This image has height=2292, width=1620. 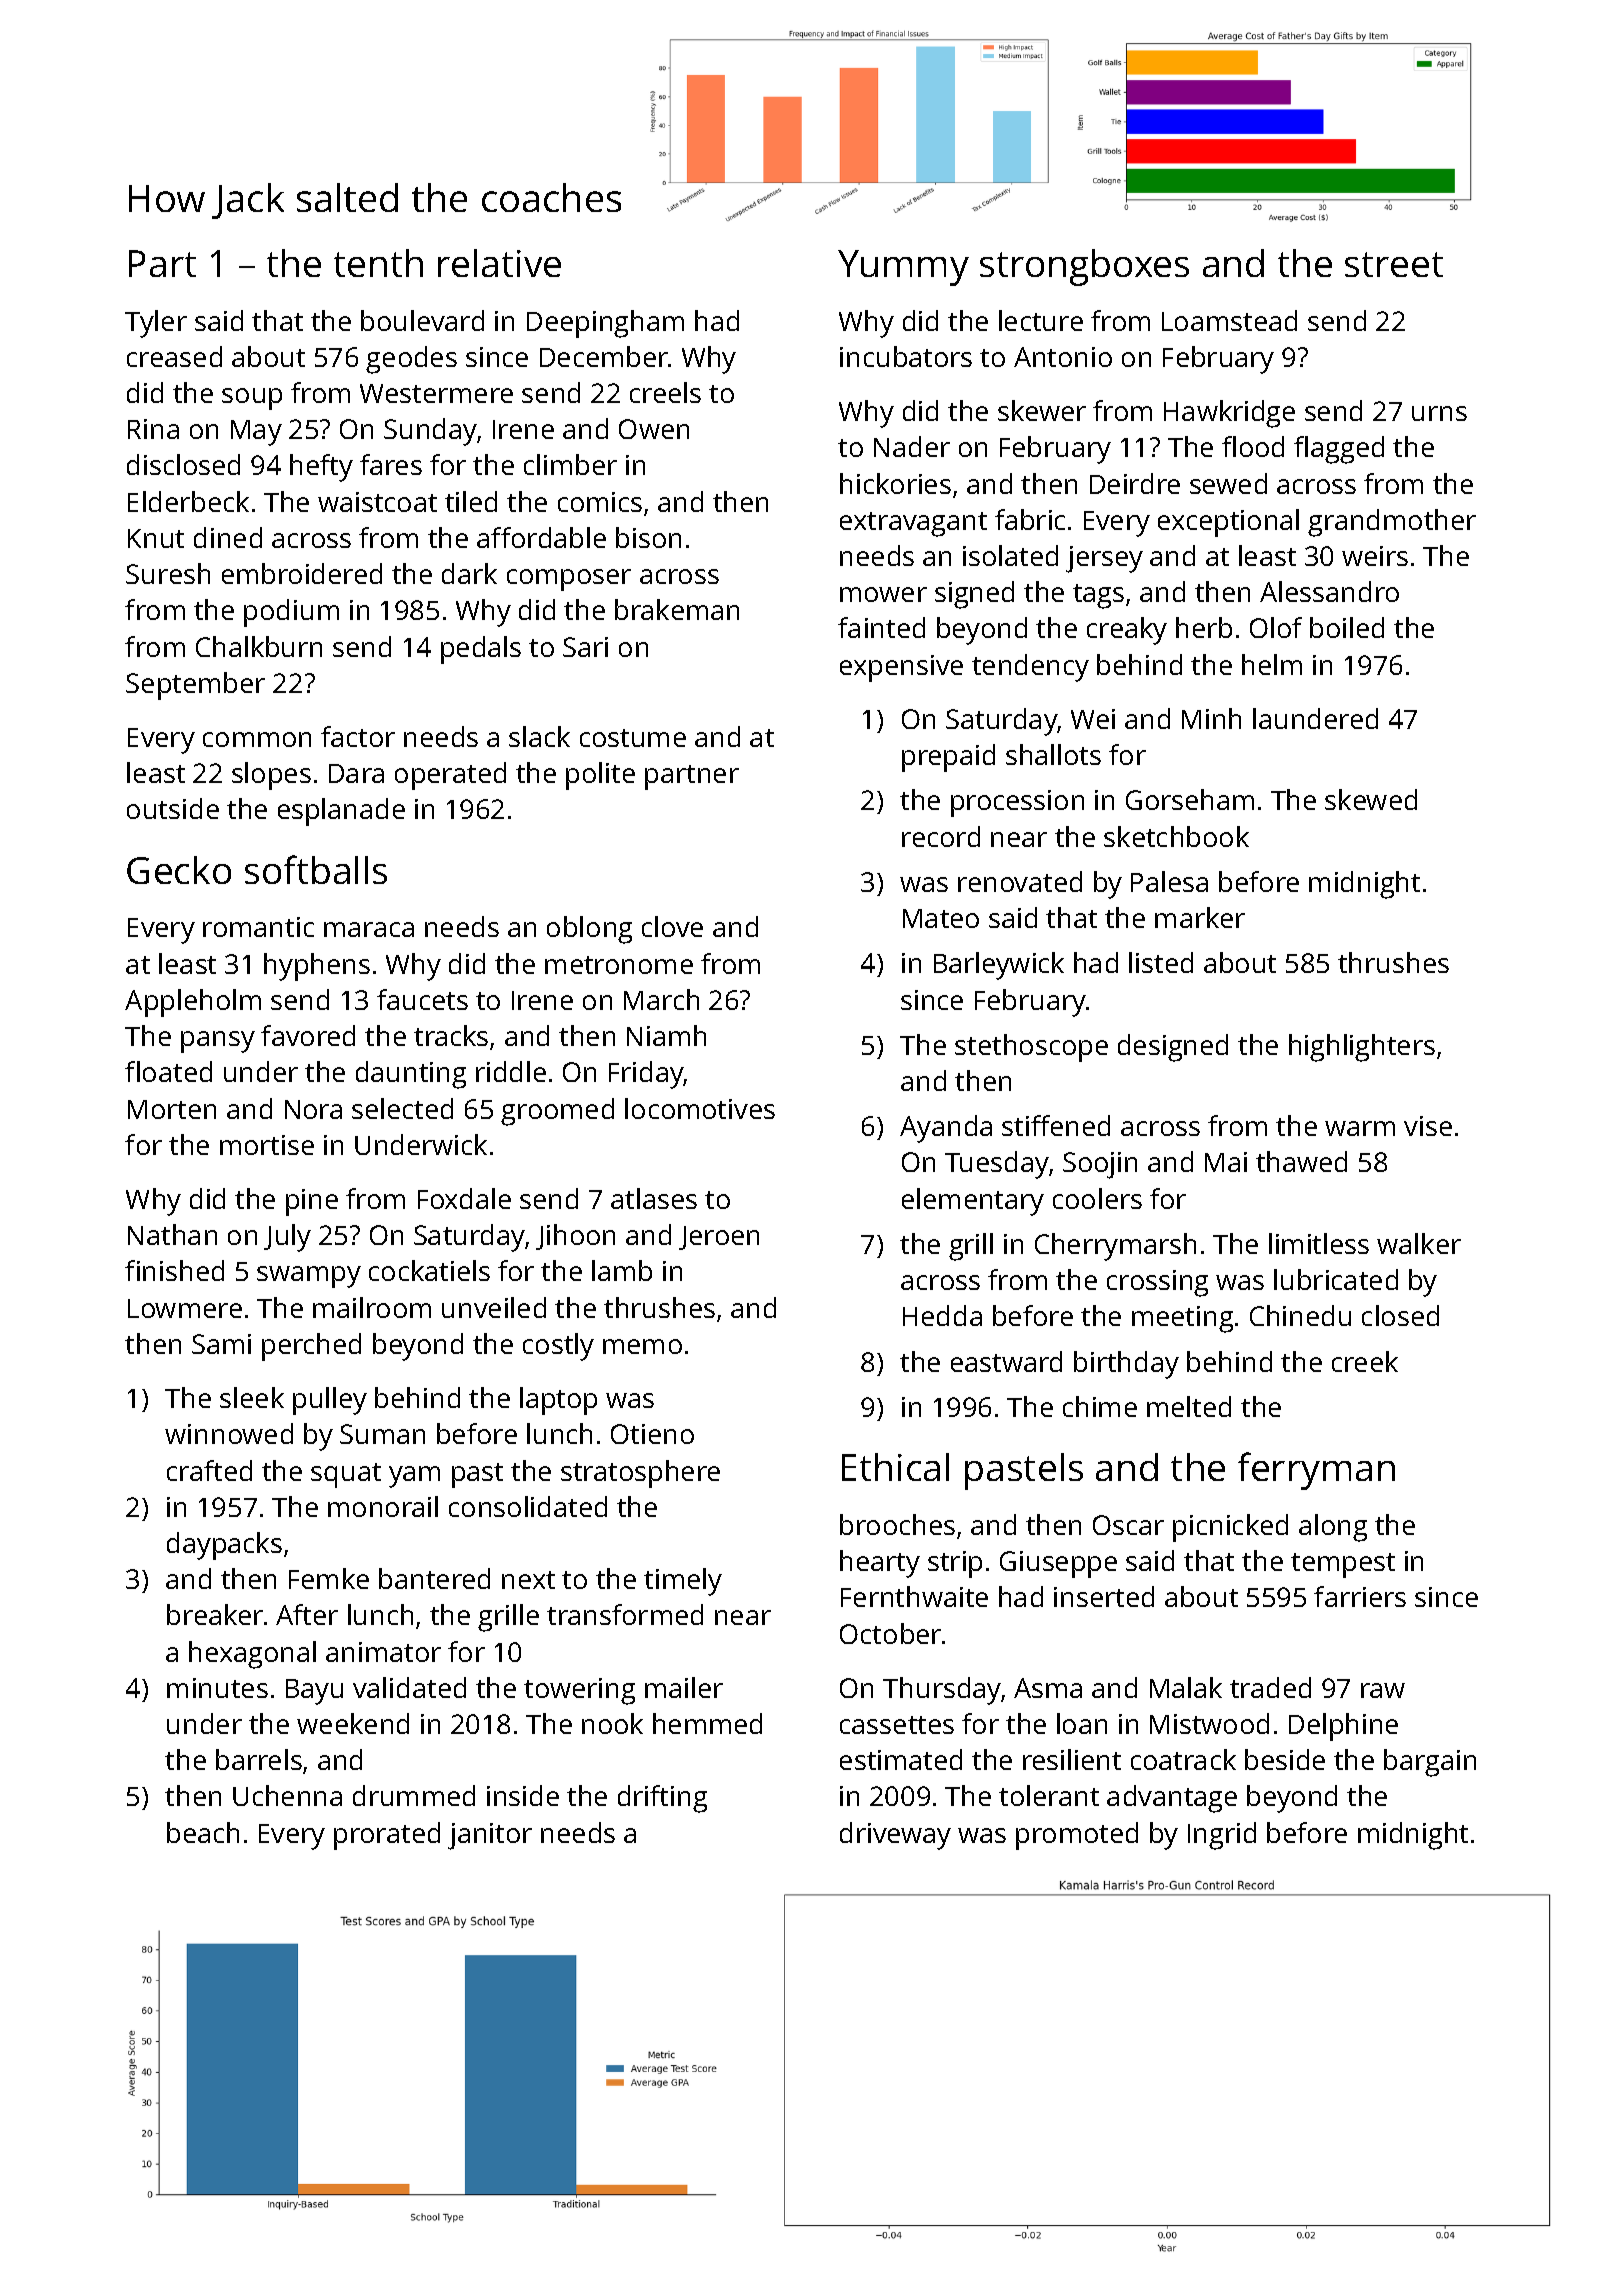 I want to click on Fernthwaite, so click(x=914, y=1596).
